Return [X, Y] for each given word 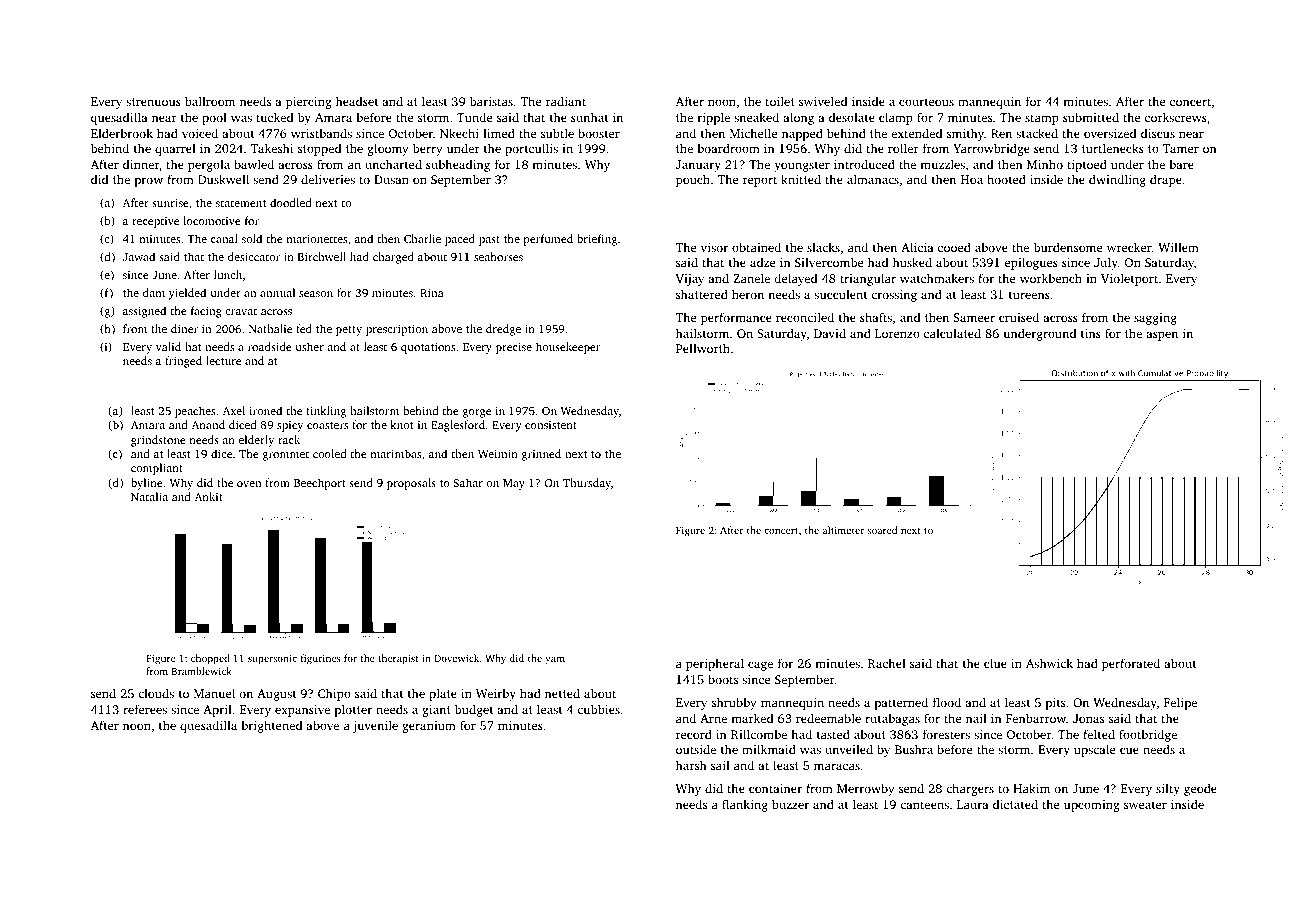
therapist [398, 659]
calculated [952, 333]
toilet [780, 101]
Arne [713, 718]
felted [1099, 734]
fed [304, 328]
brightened [271, 726]
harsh [691, 765]
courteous [926, 102]
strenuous [153, 102]
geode [1200, 789]
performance [736, 318]
